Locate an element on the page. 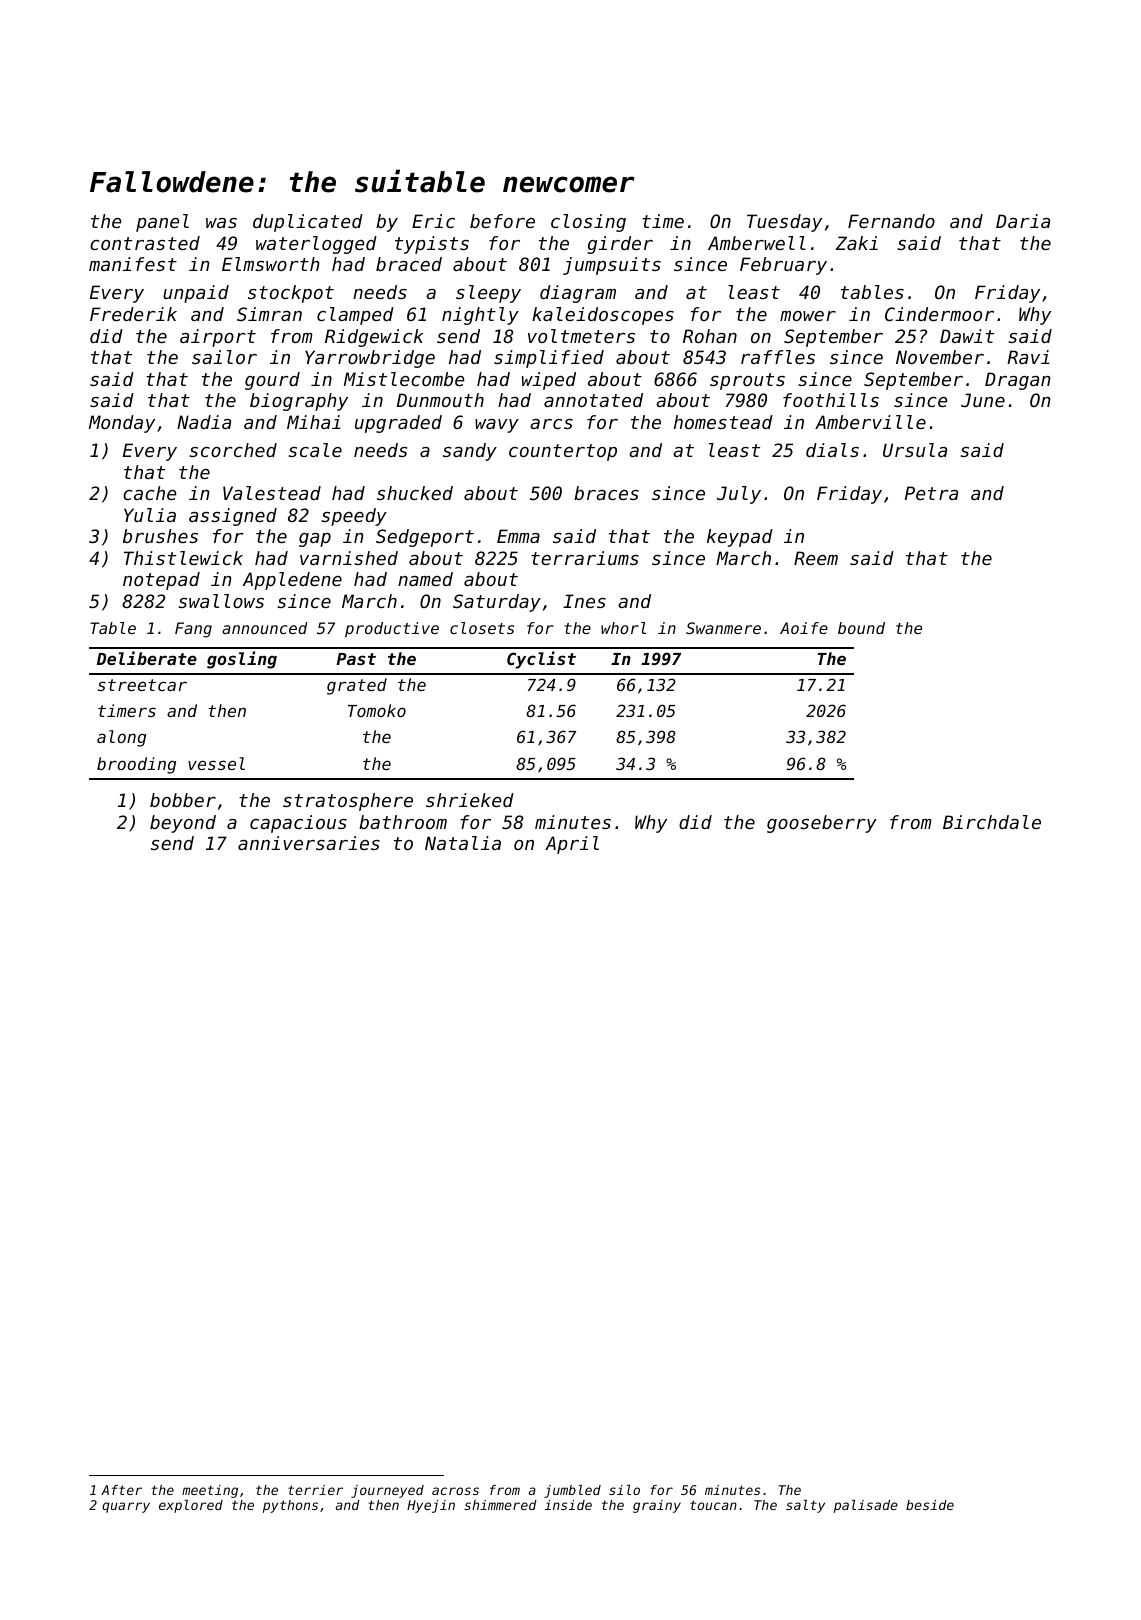 This document has width=1141, height=1620. Aoife is located at coordinates (804, 628).
